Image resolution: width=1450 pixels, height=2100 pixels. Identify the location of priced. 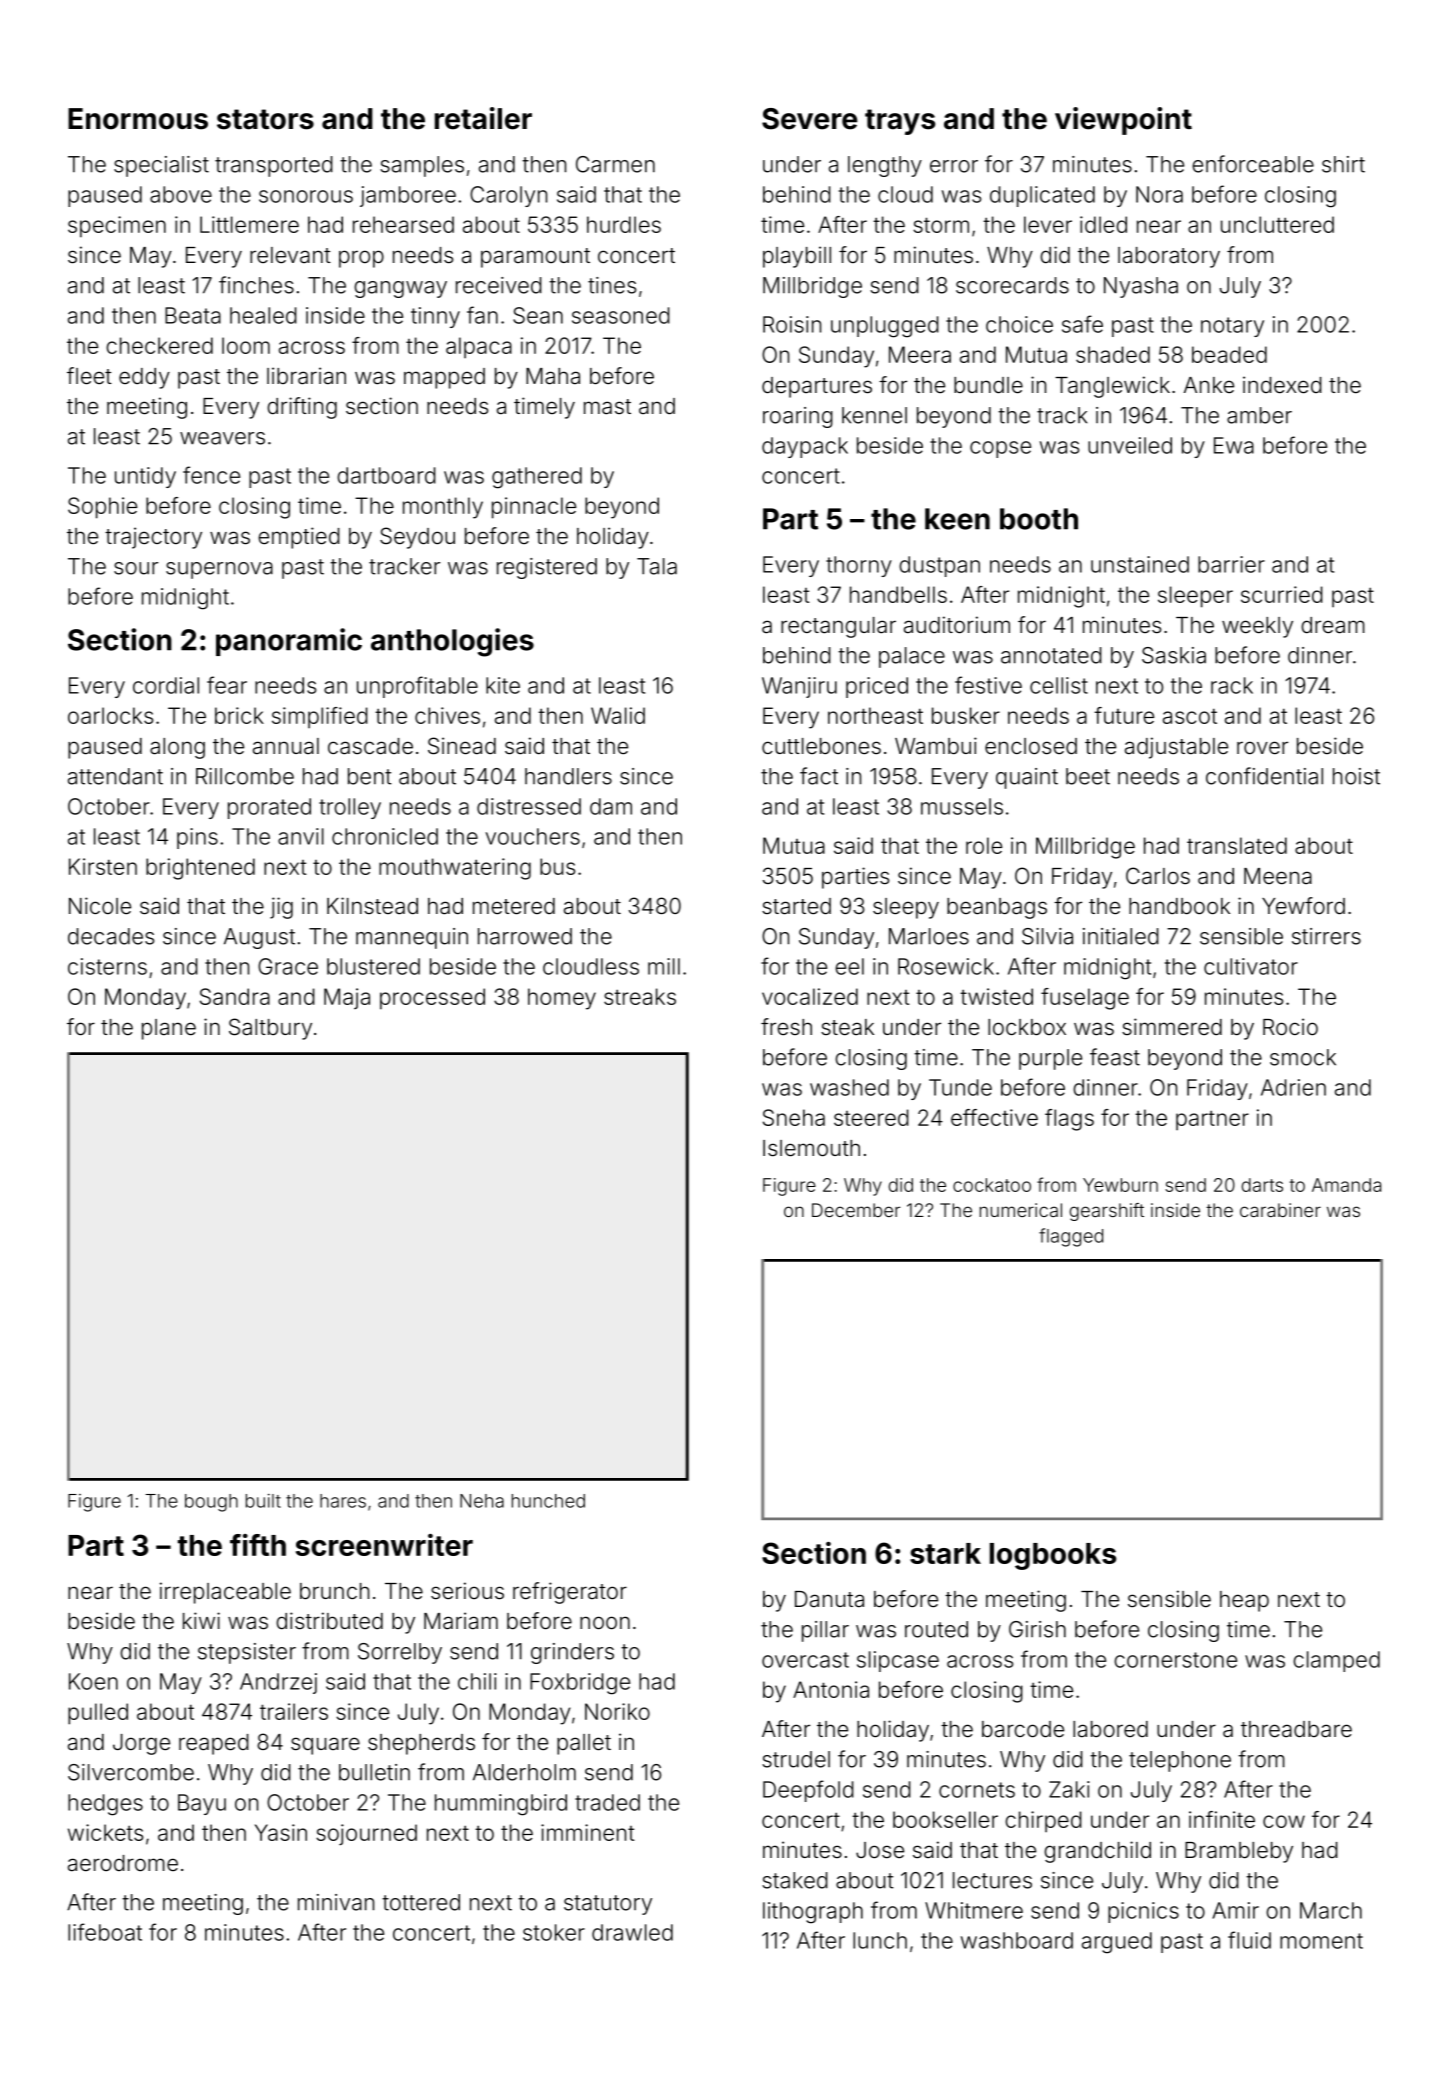
(877, 687).
